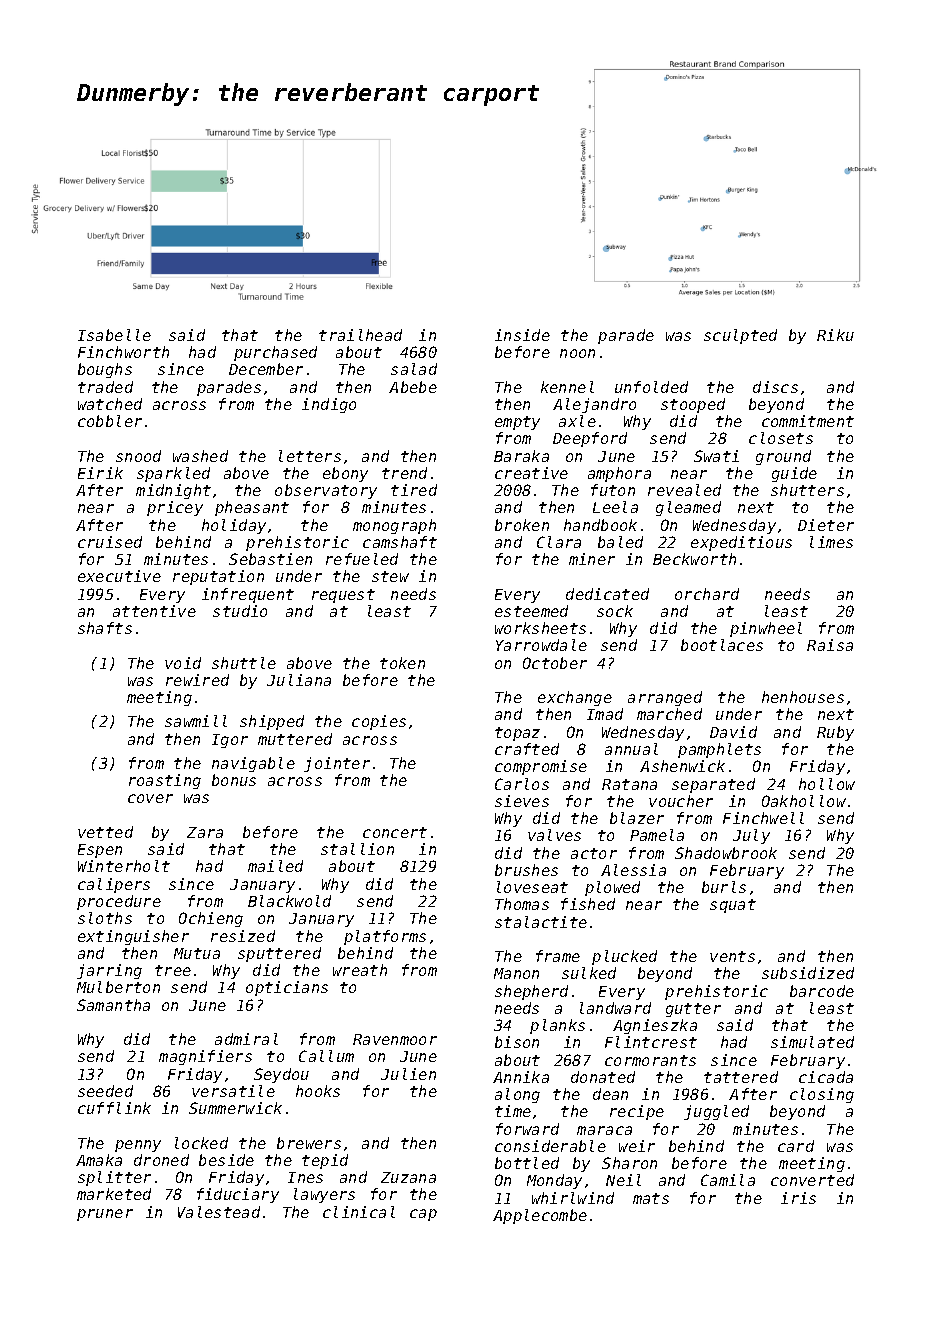  What do you see at coordinates (733, 906) in the page?
I see `squat` at bounding box center [733, 906].
